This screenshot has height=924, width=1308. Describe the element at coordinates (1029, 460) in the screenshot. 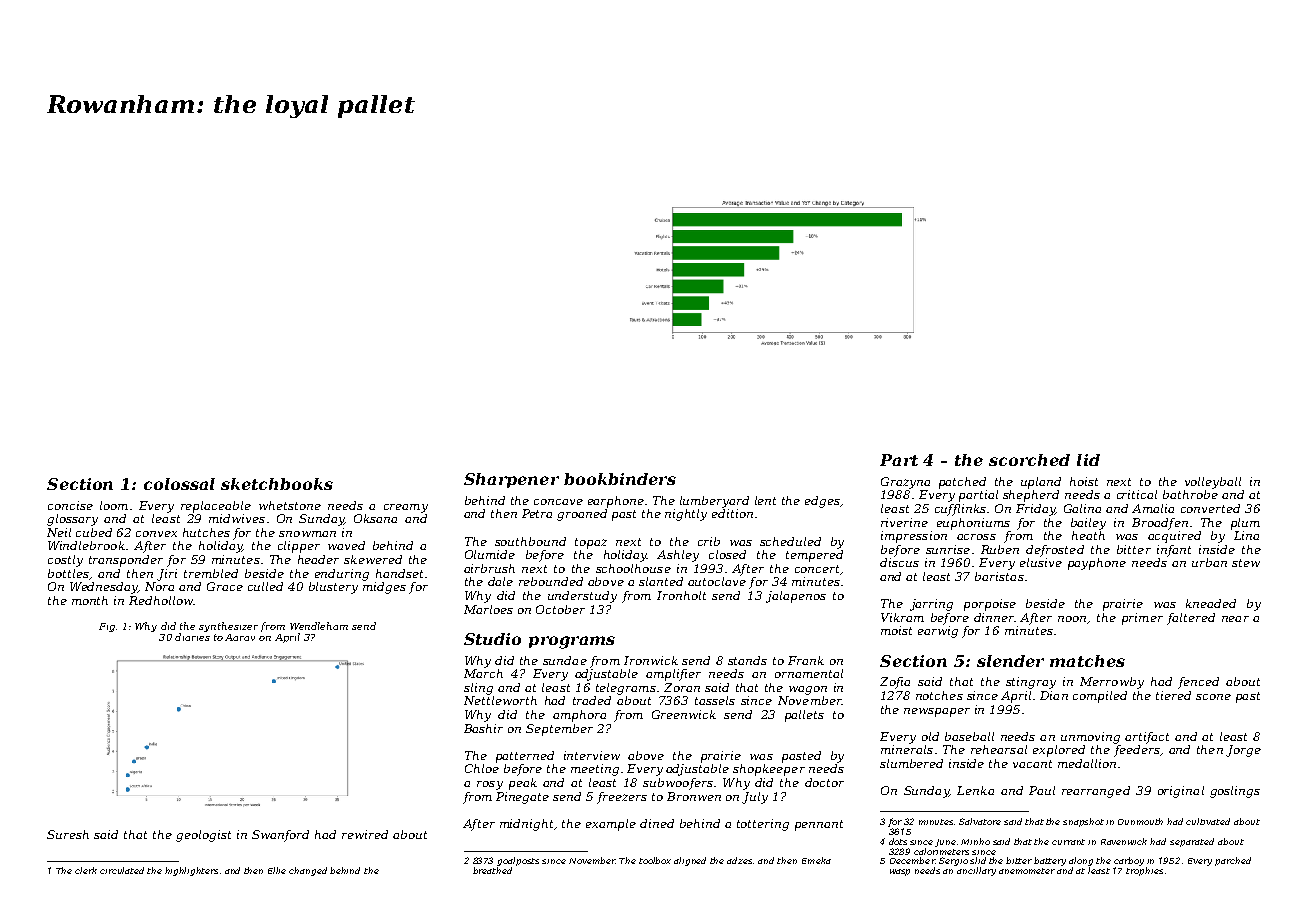

I see `scorched` at that location.
